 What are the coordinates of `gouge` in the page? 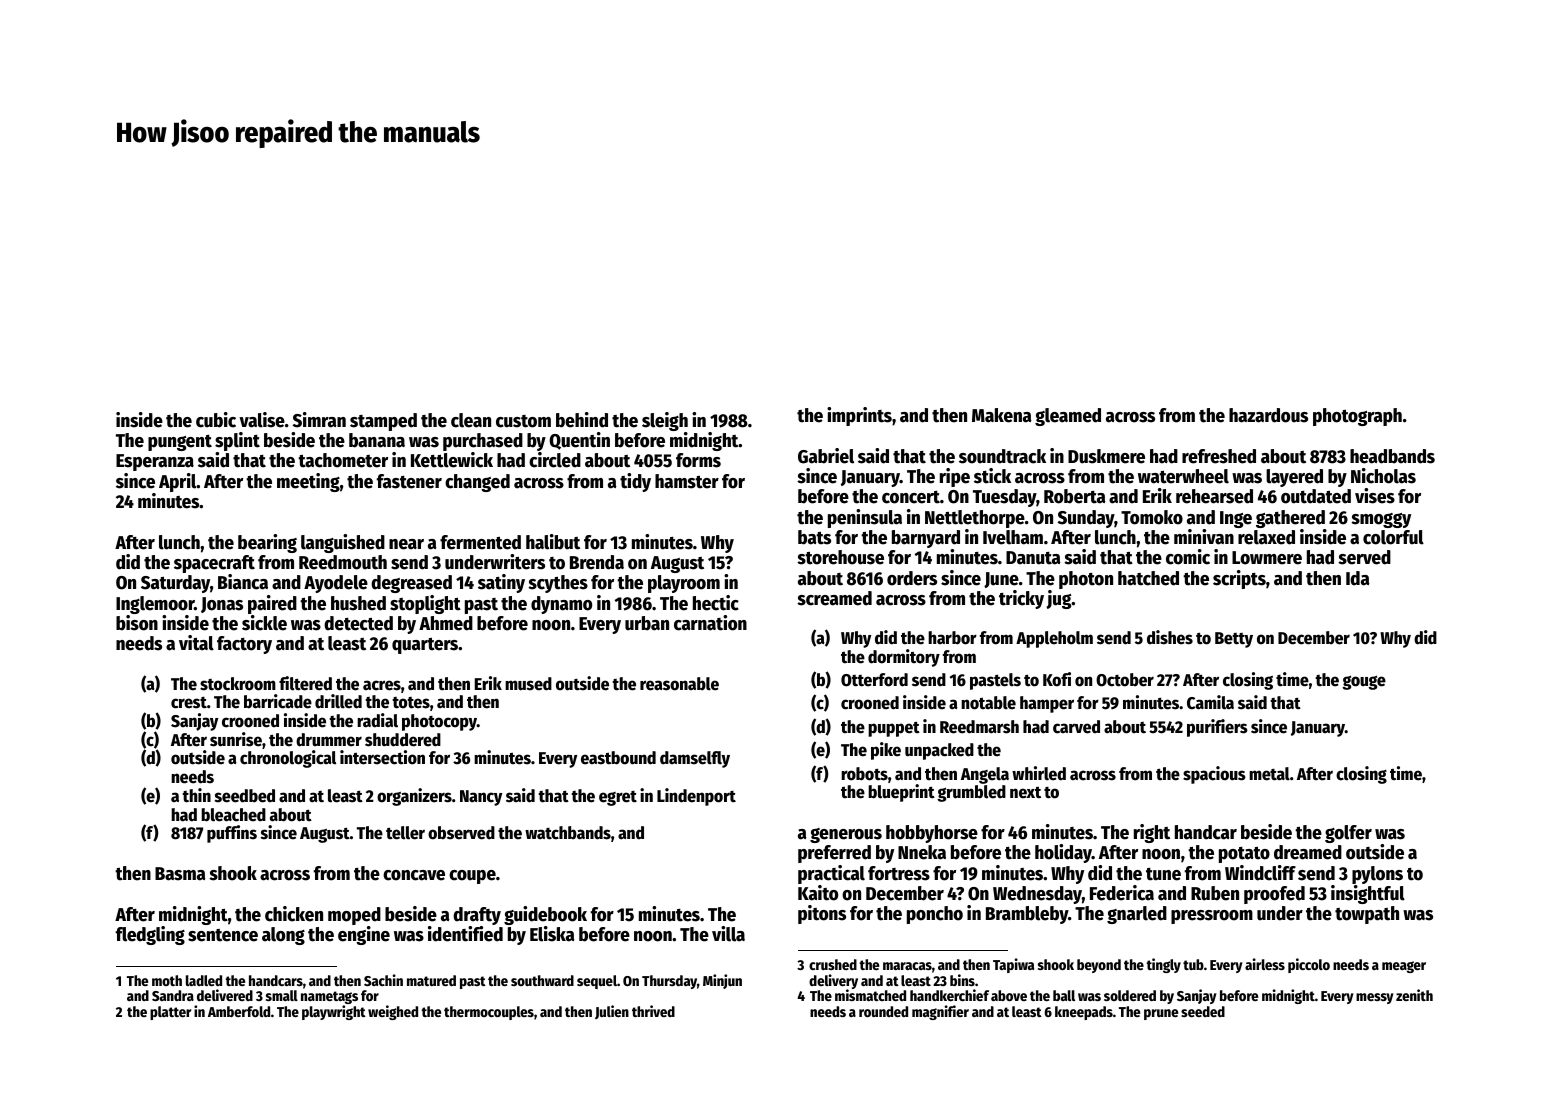 It's located at (1364, 682).
